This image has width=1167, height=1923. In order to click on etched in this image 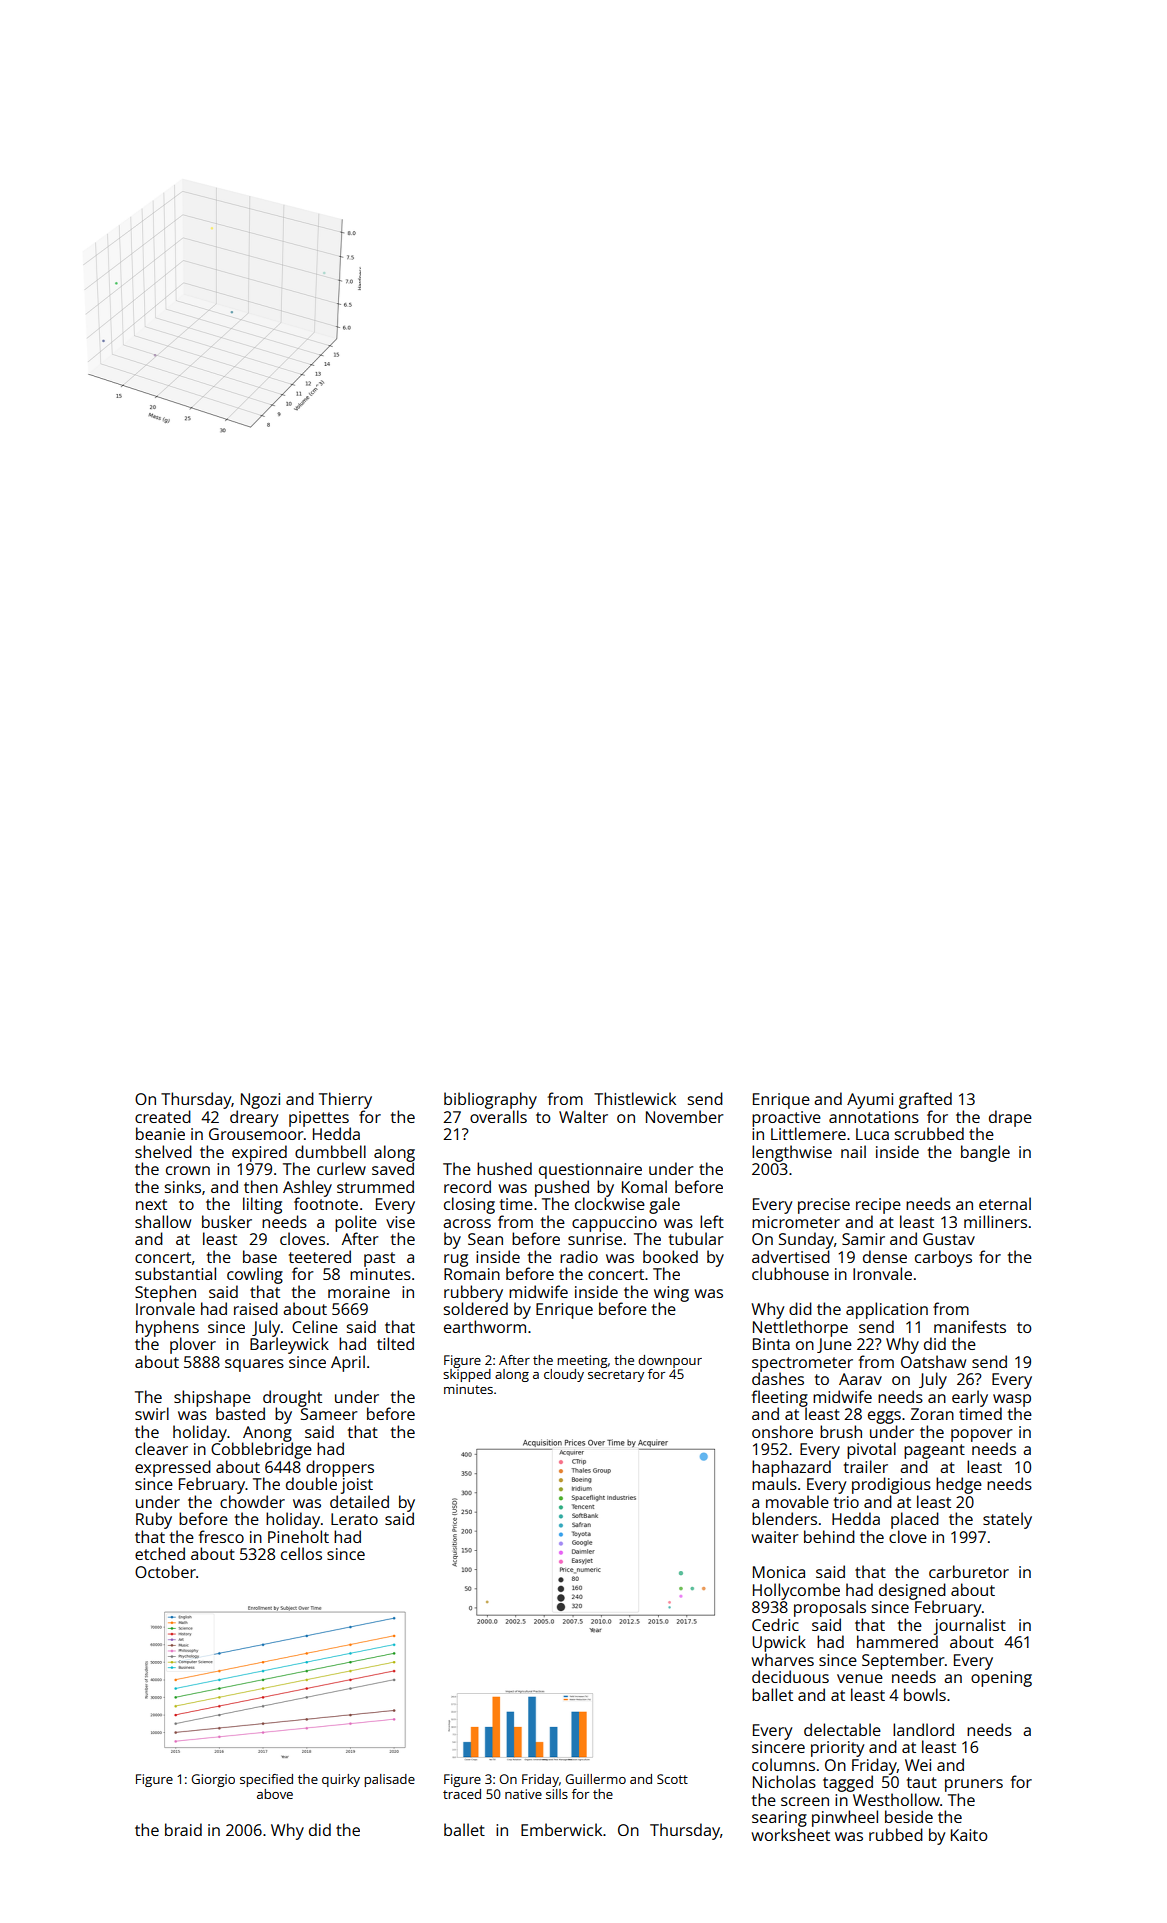, I will do `click(160, 1553)`.
